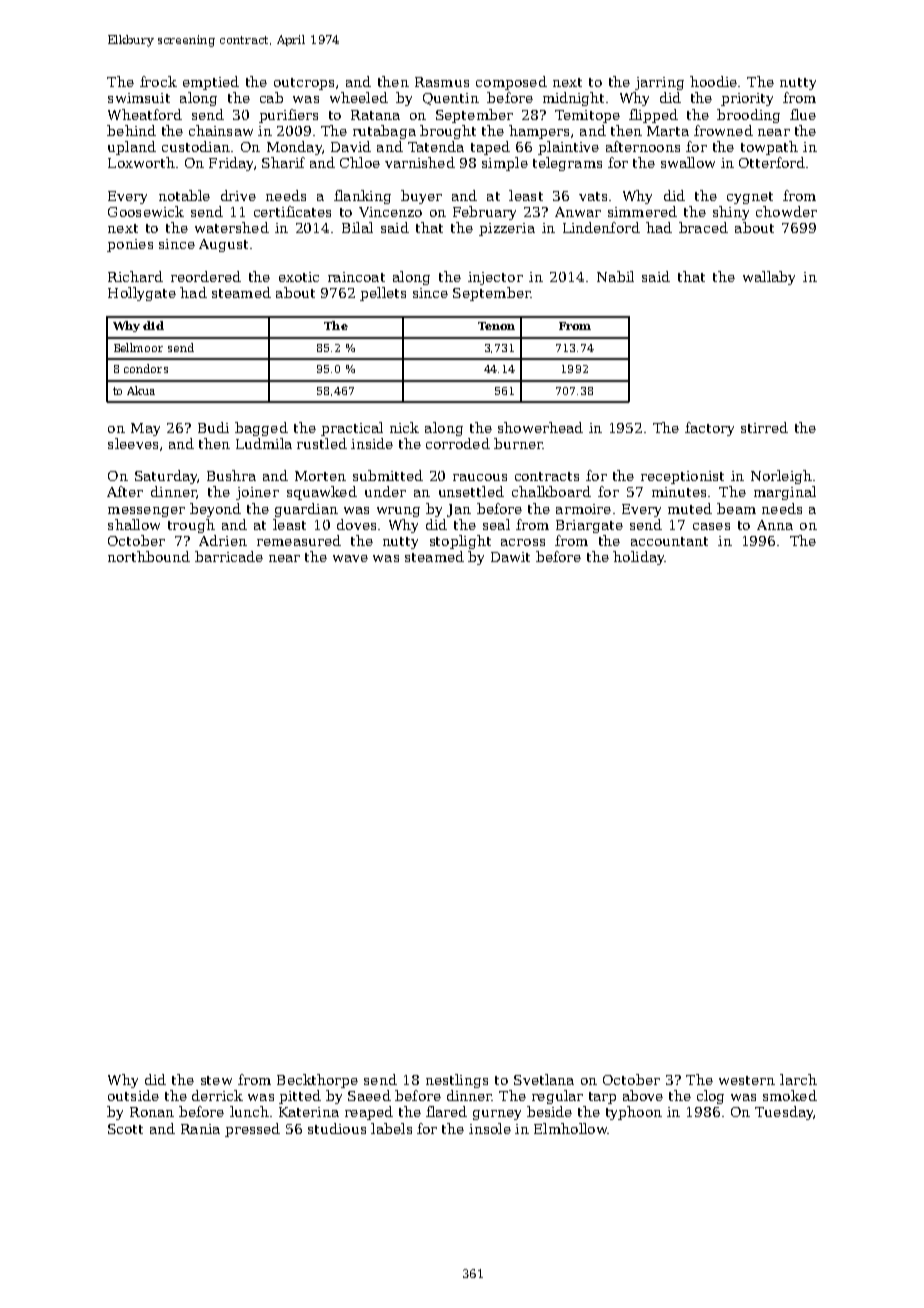 The height and width of the screenshot is (1308, 924). I want to click on above, so click(643, 1095).
